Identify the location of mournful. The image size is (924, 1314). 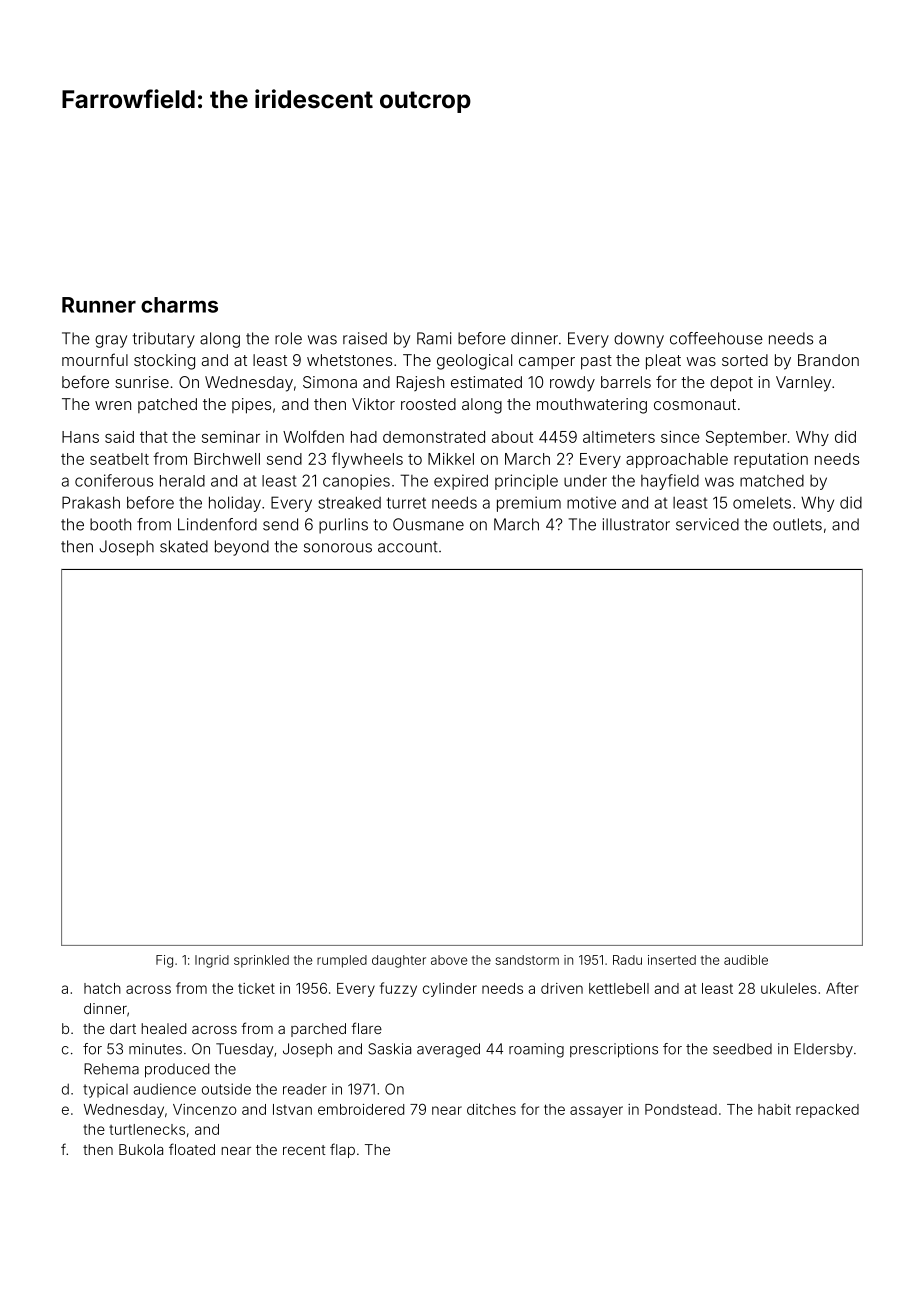
(95, 359).
